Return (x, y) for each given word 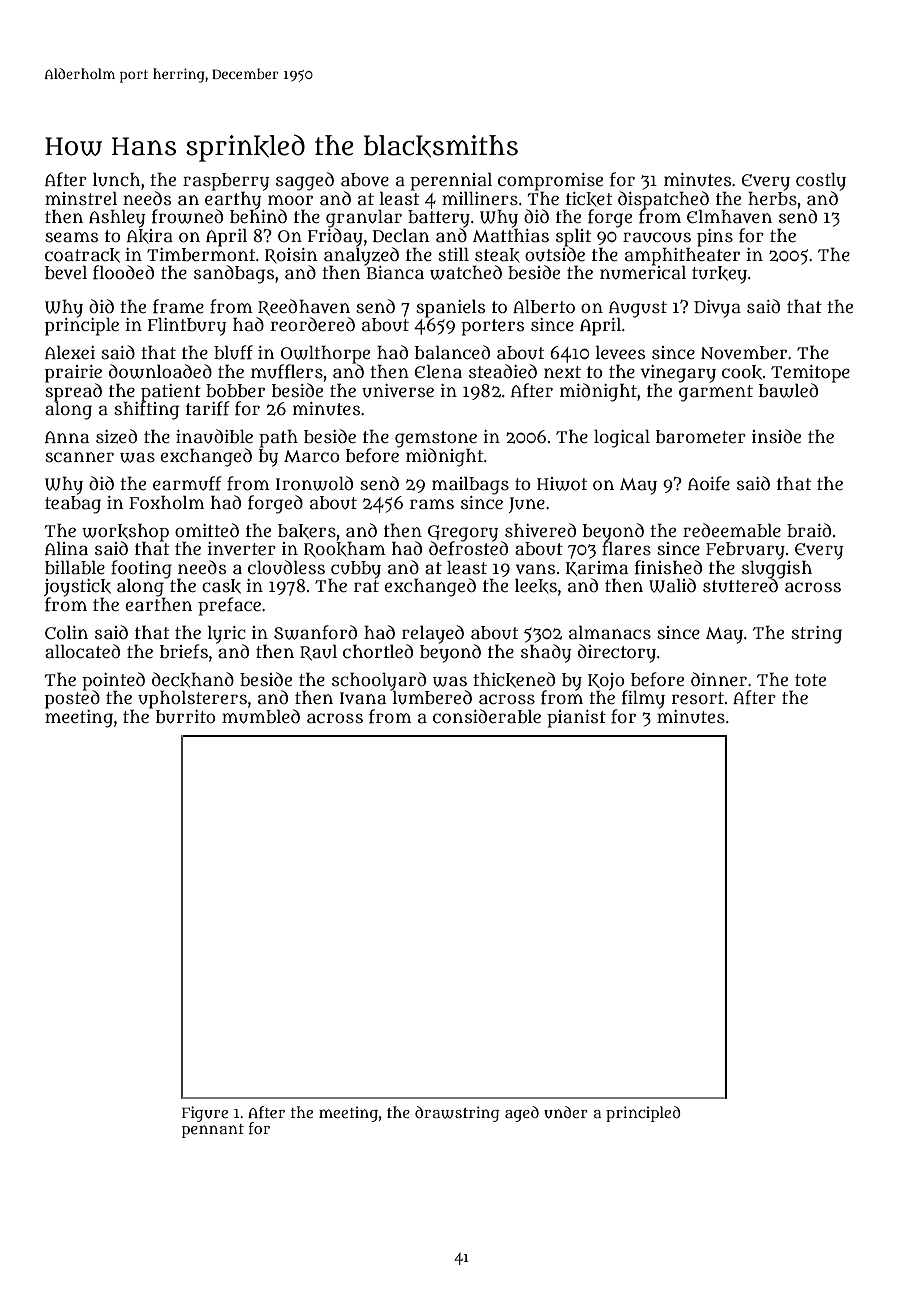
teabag (73, 505)
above (365, 180)
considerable (487, 716)
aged (522, 1114)
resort (698, 698)
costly (821, 182)
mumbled (261, 716)
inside (776, 436)
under (566, 1112)
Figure (205, 1114)
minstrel (81, 199)
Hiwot (562, 484)
